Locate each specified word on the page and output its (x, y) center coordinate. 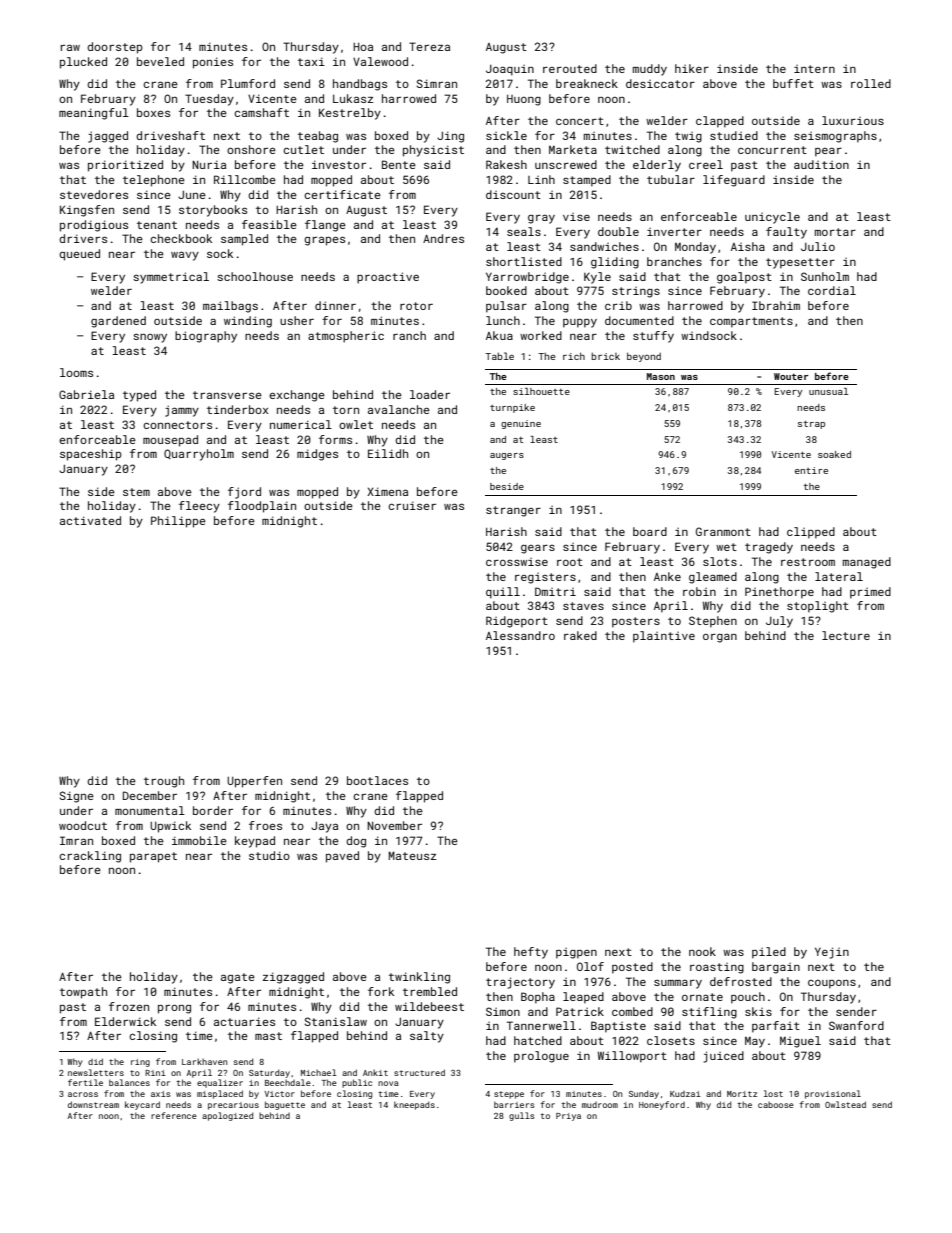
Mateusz (412, 855)
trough (164, 782)
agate (238, 978)
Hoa (363, 47)
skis (758, 1011)
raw (70, 47)
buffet (793, 83)
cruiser (412, 505)
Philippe (178, 522)
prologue (541, 1057)
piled (769, 953)
